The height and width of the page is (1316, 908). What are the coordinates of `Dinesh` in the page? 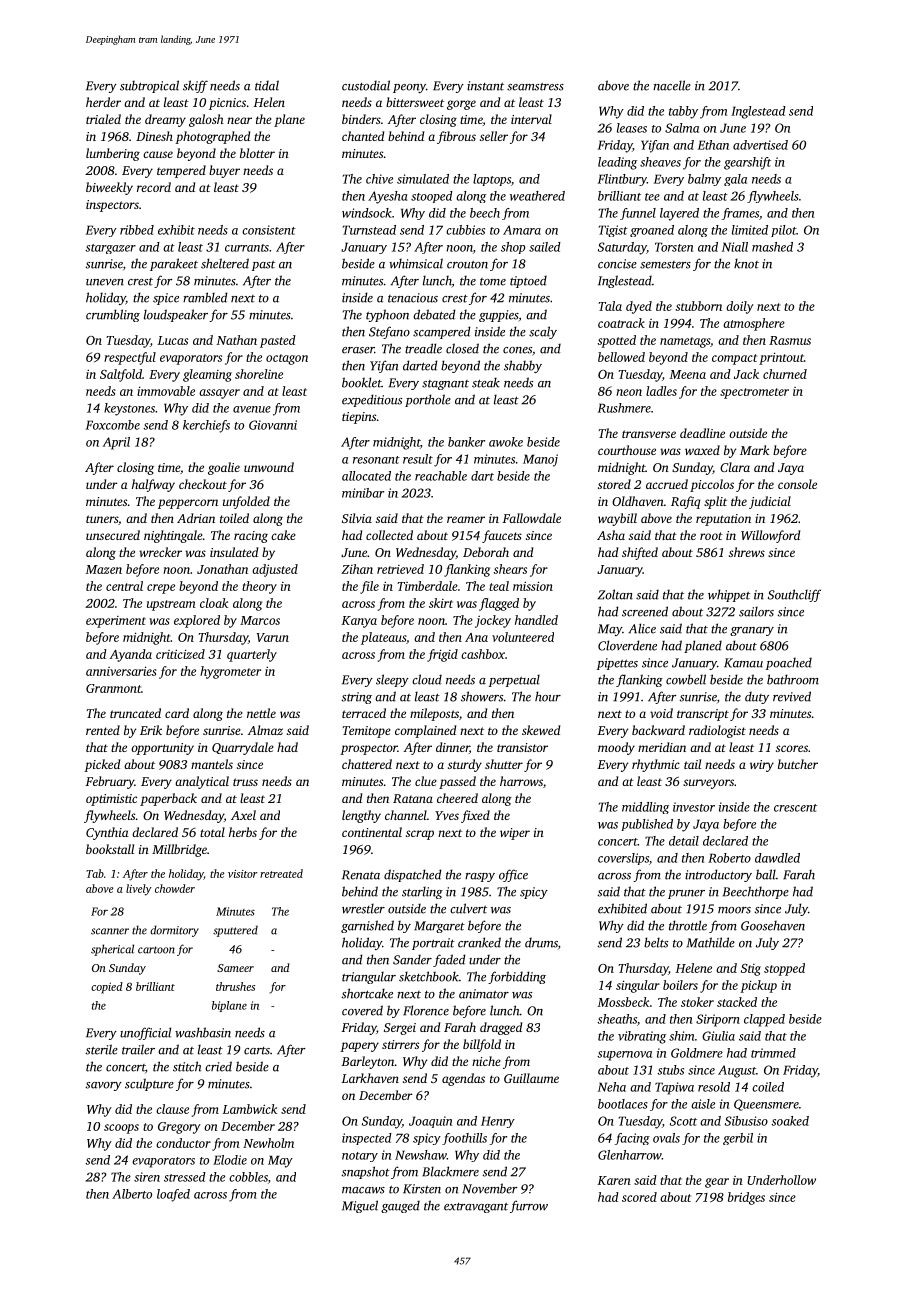 It's located at (154, 136).
